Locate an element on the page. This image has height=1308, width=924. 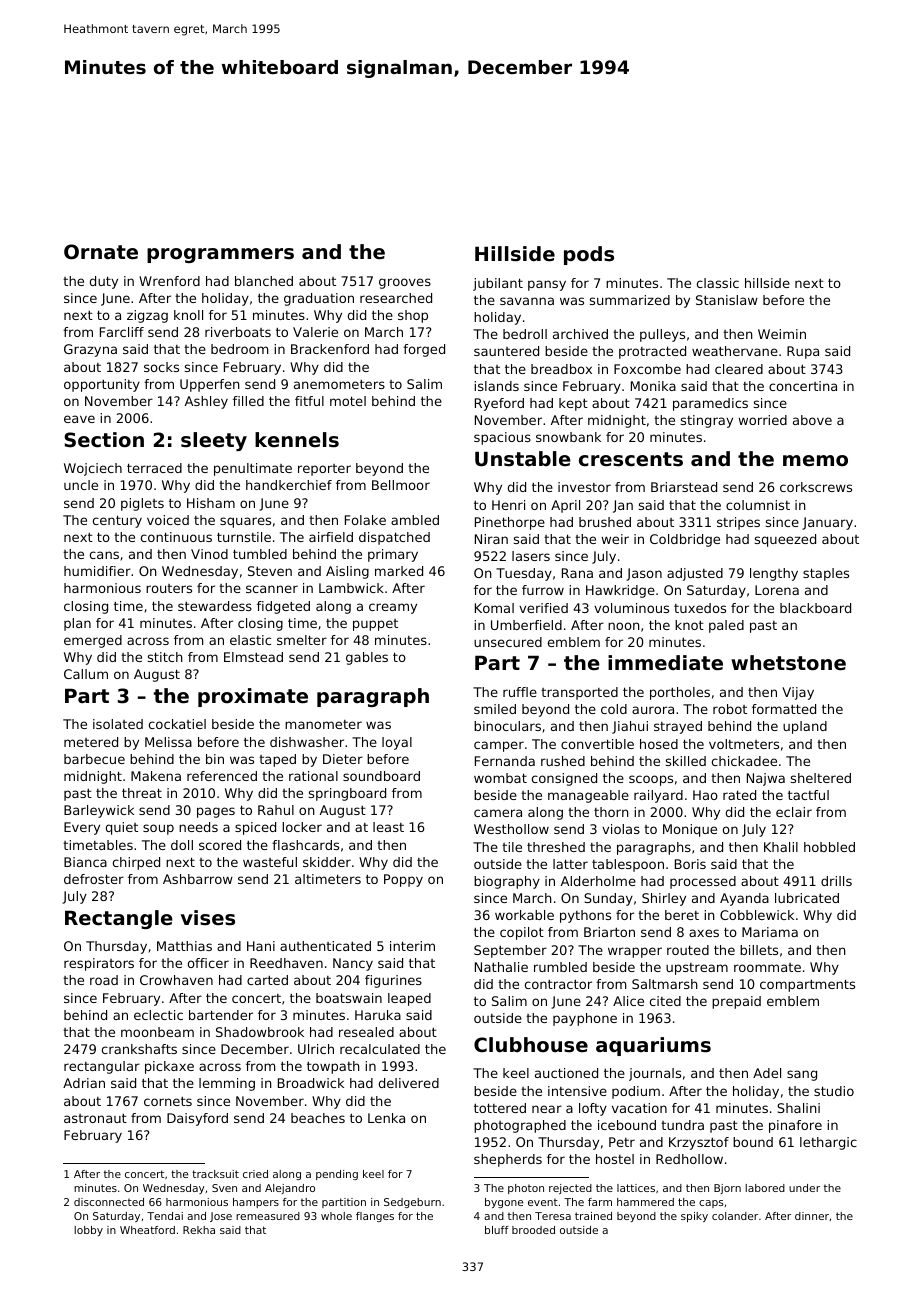
manometer is located at coordinates (323, 724).
